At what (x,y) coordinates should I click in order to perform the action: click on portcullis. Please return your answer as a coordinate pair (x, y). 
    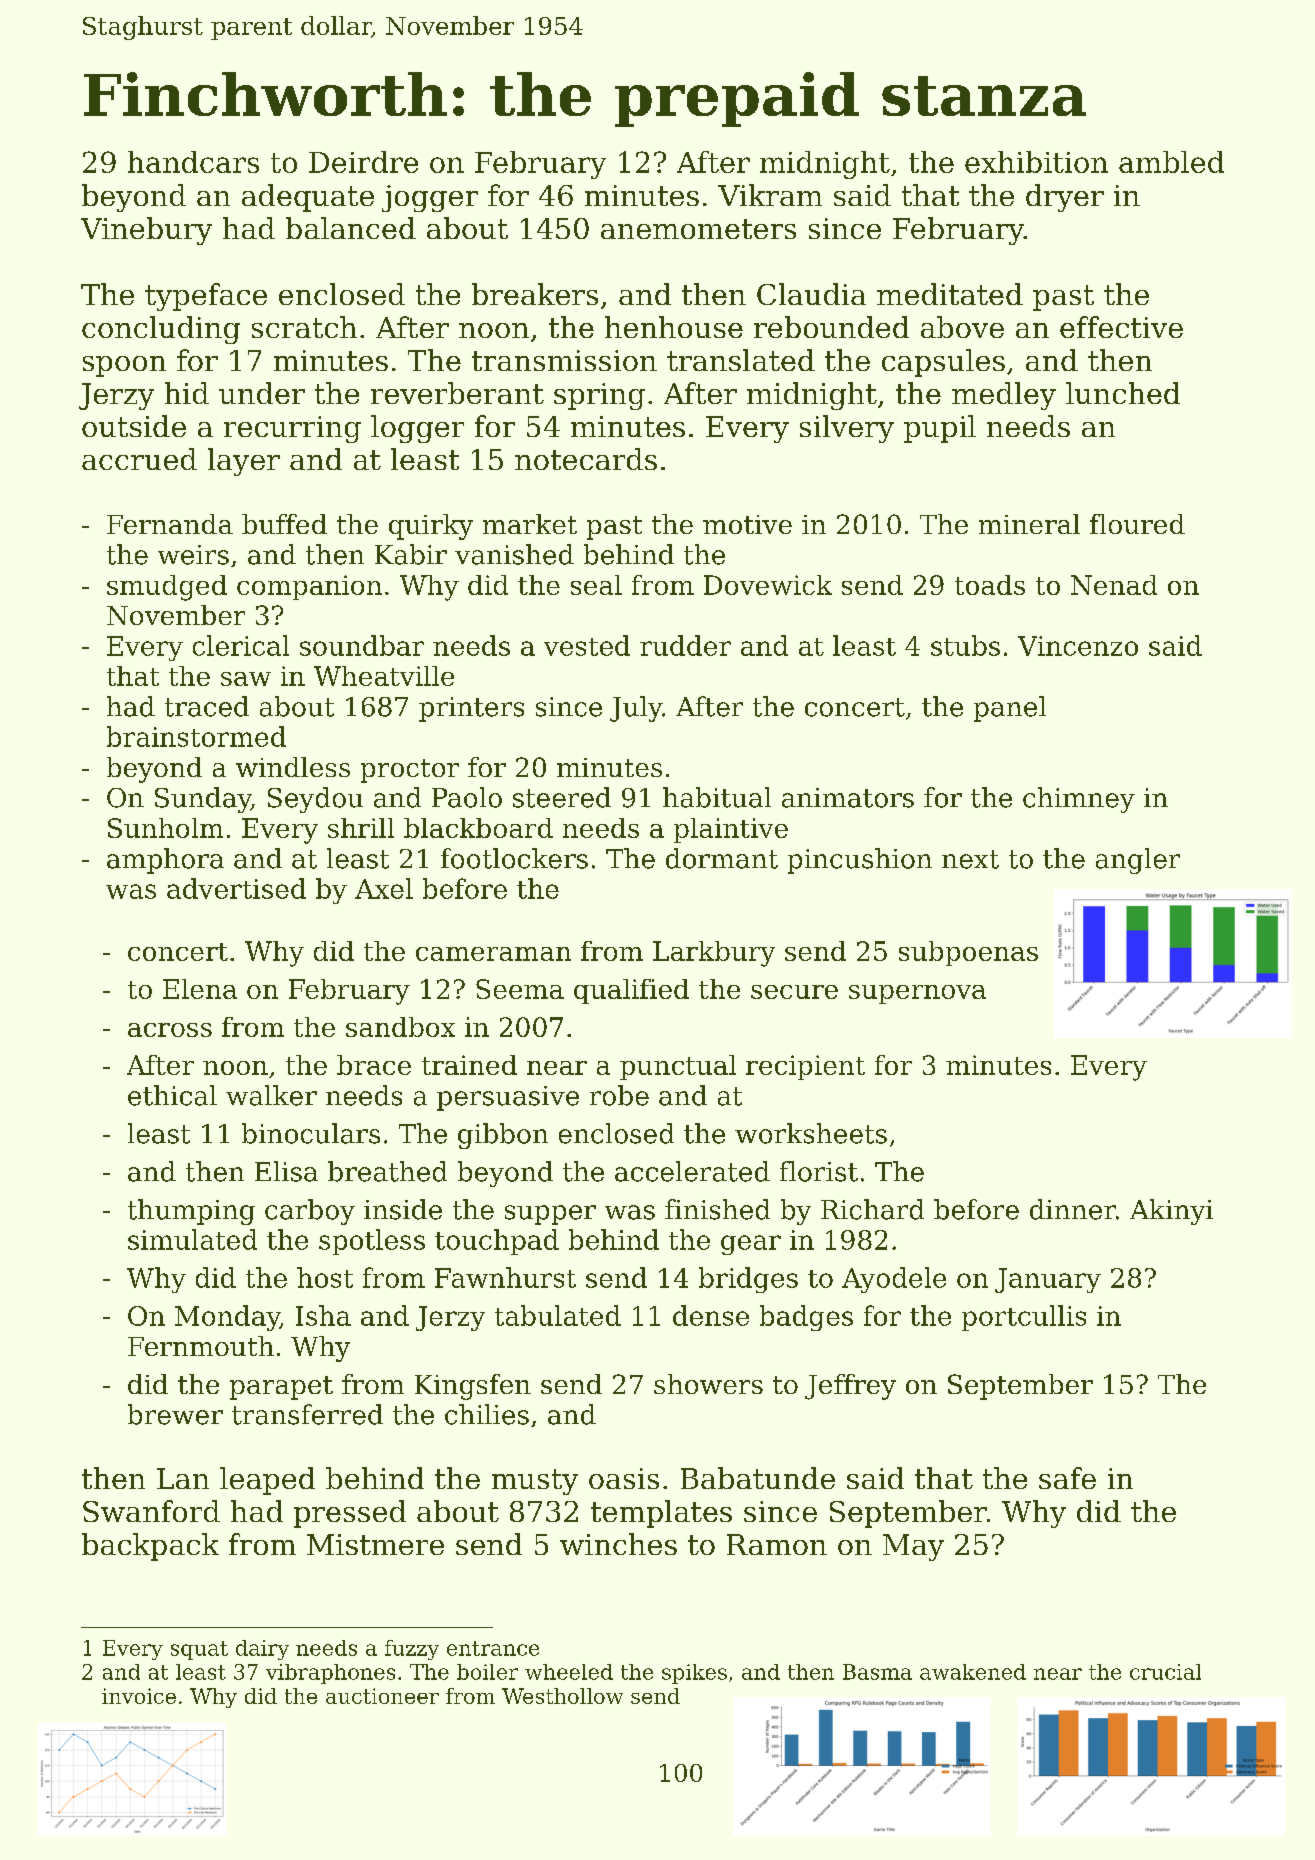
    Looking at the image, I should click on (1024, 1318).
